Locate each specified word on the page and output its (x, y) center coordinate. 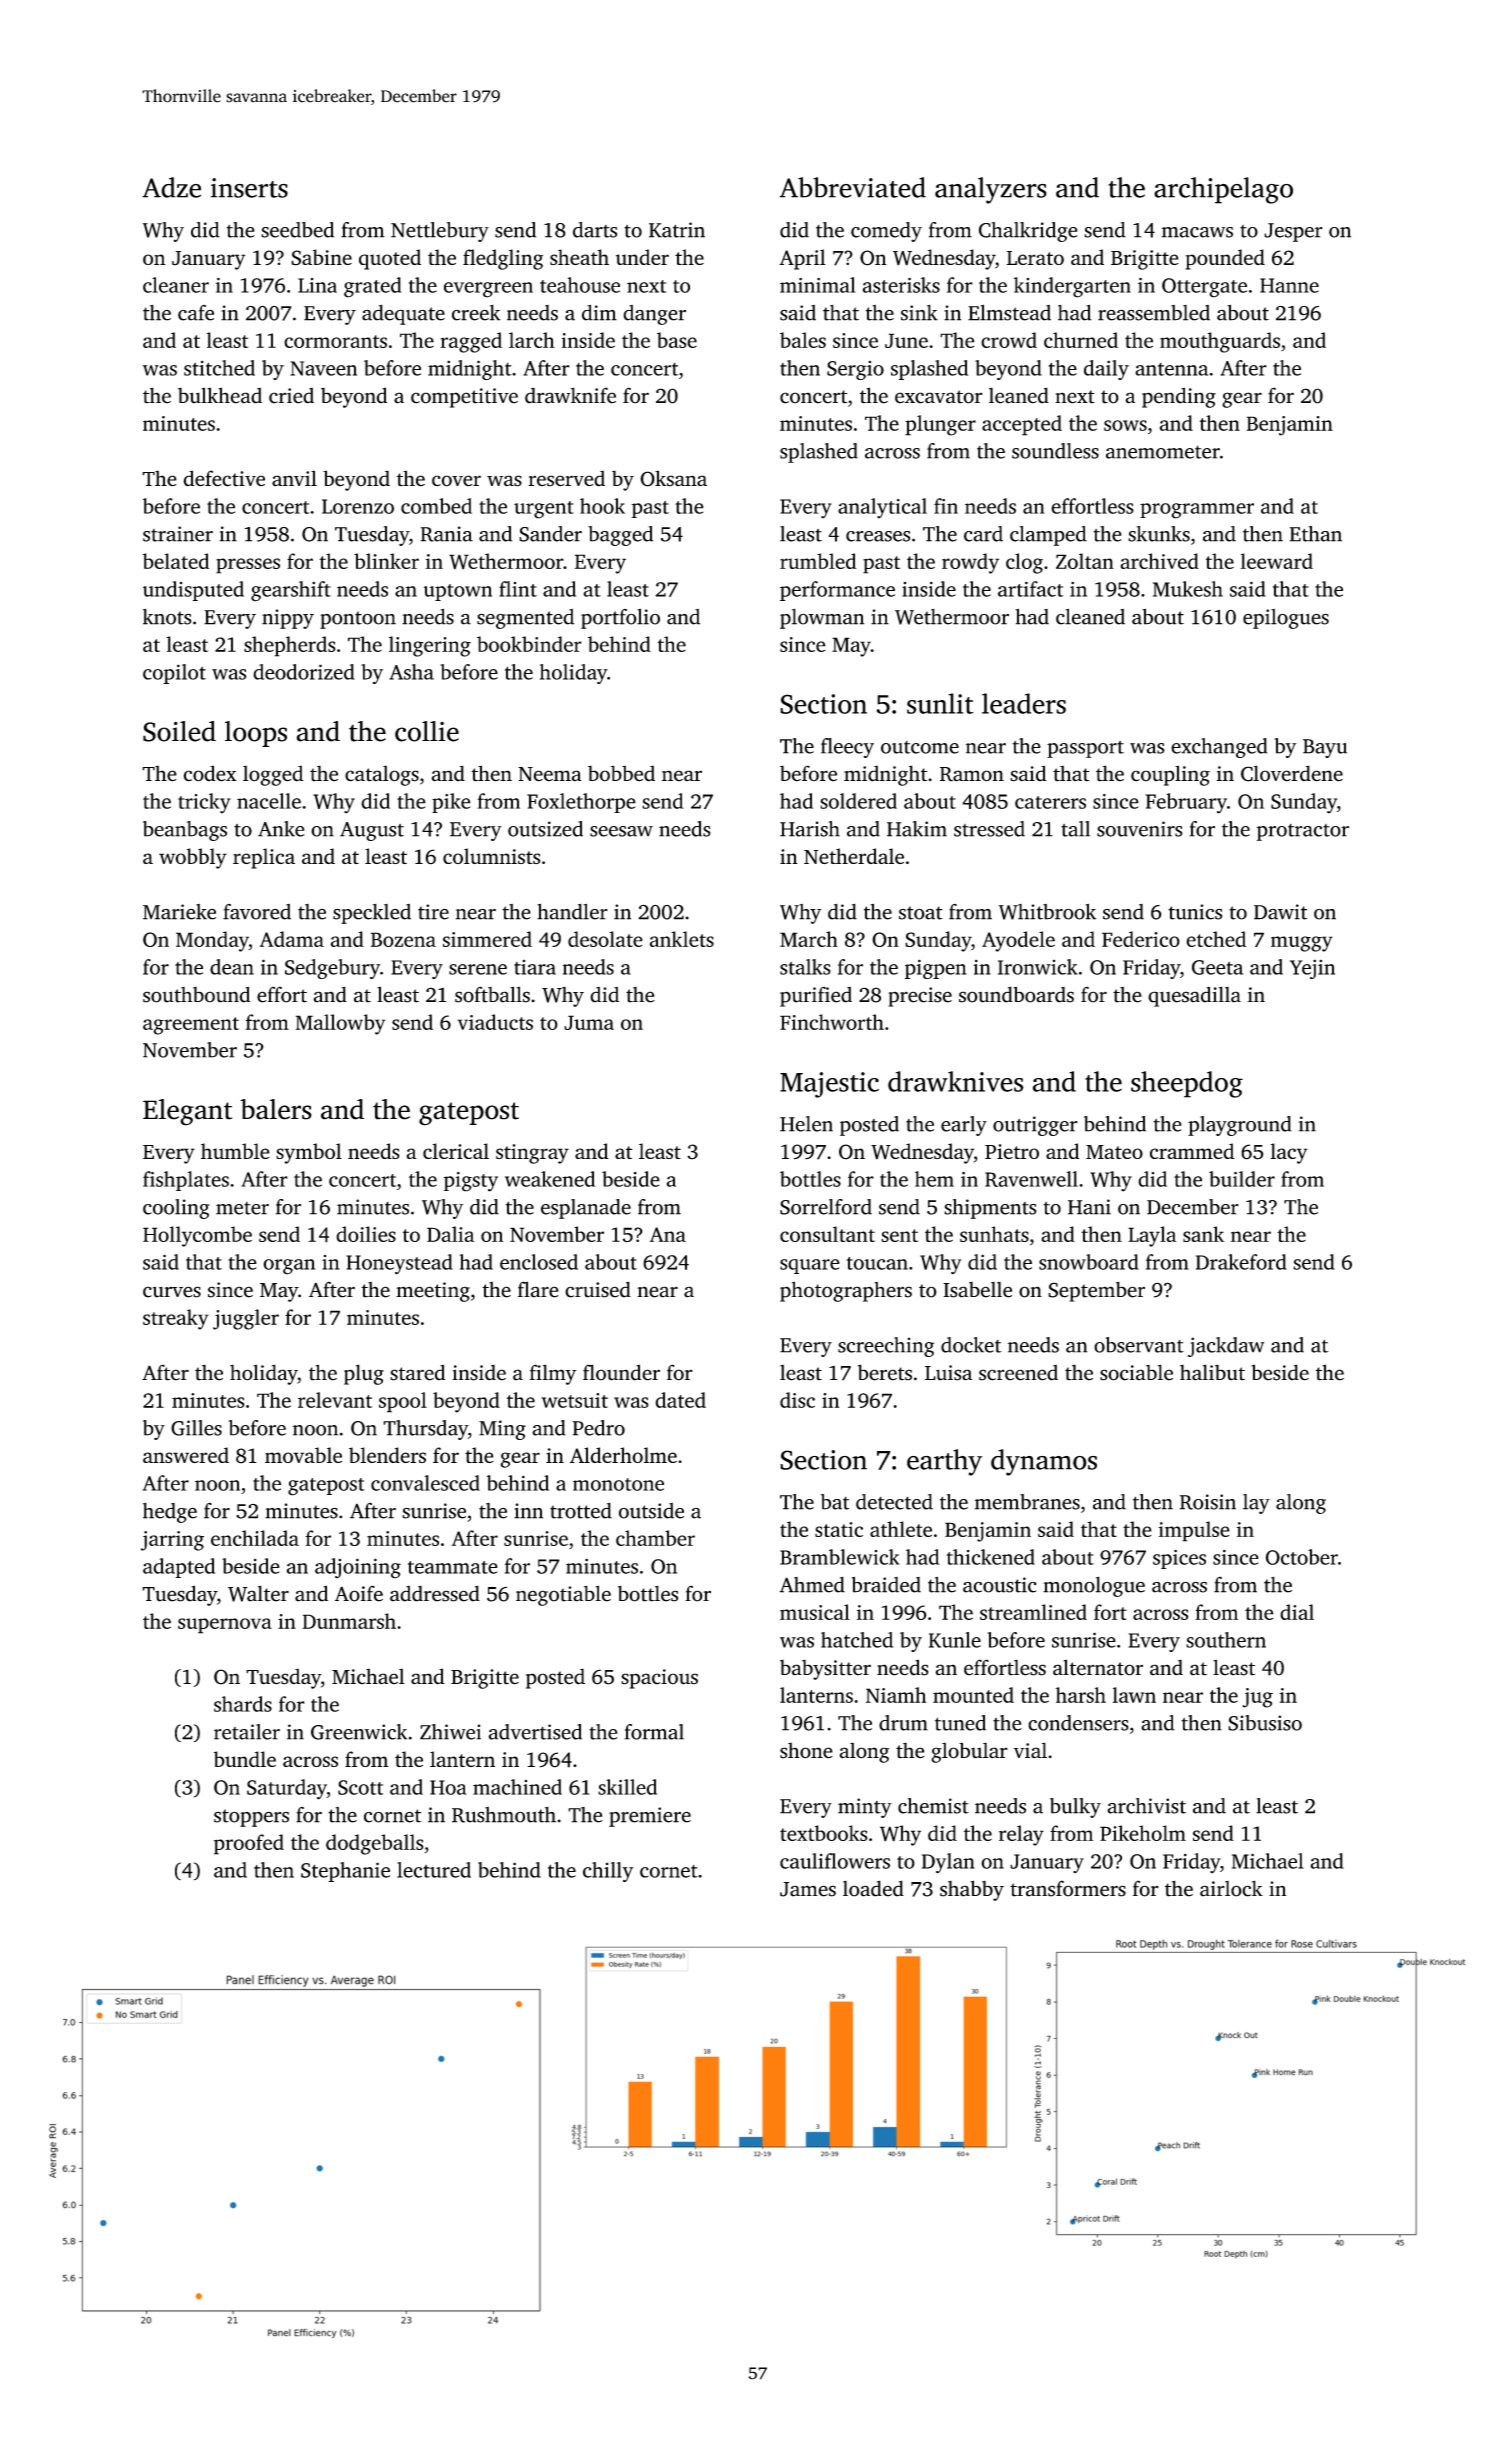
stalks (805, 967)
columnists (491, 856)
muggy (1302, 944)
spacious (659, 1679)
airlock (1231, 1888)
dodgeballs (375, 1844)
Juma (589, 1022)
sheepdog (1187, 1084)
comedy (886, 232)
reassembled (1154, 313)
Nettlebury (440, 232)
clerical (456, 1151)
